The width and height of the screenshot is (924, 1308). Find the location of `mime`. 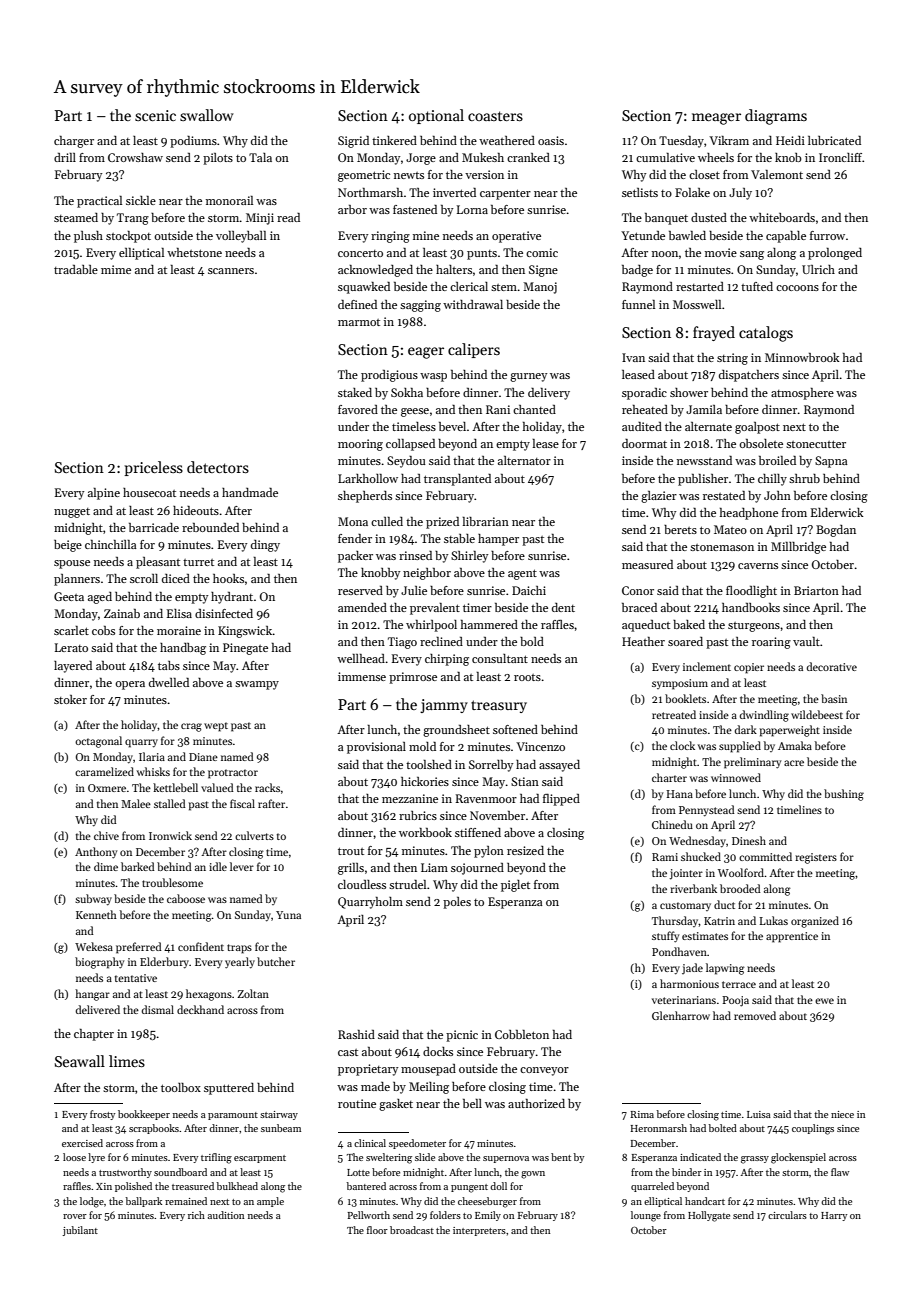

mime is located at coordinates (116, 269).
